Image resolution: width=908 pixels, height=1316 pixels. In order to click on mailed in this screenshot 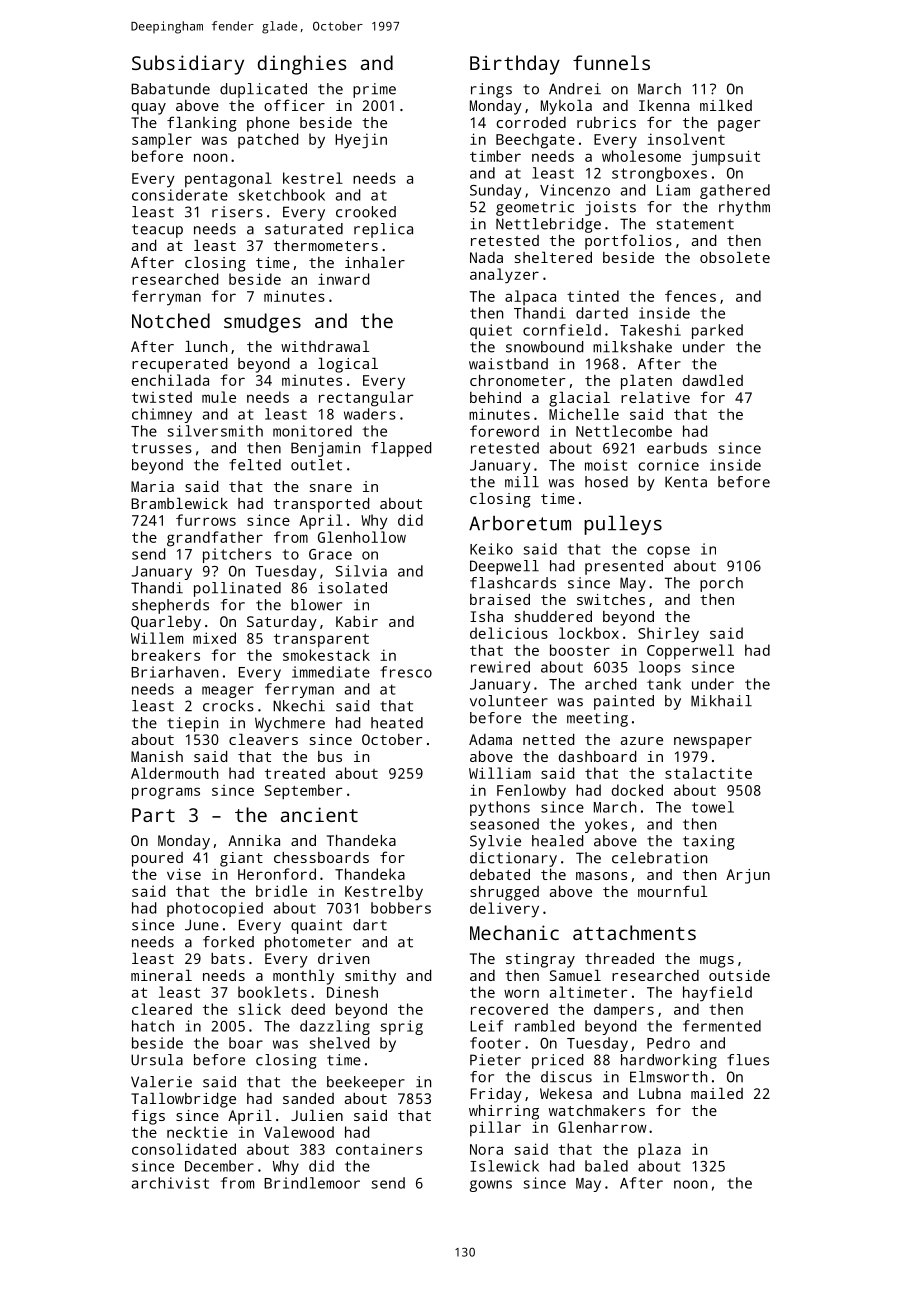, I will do `click(717, 1093)`.
